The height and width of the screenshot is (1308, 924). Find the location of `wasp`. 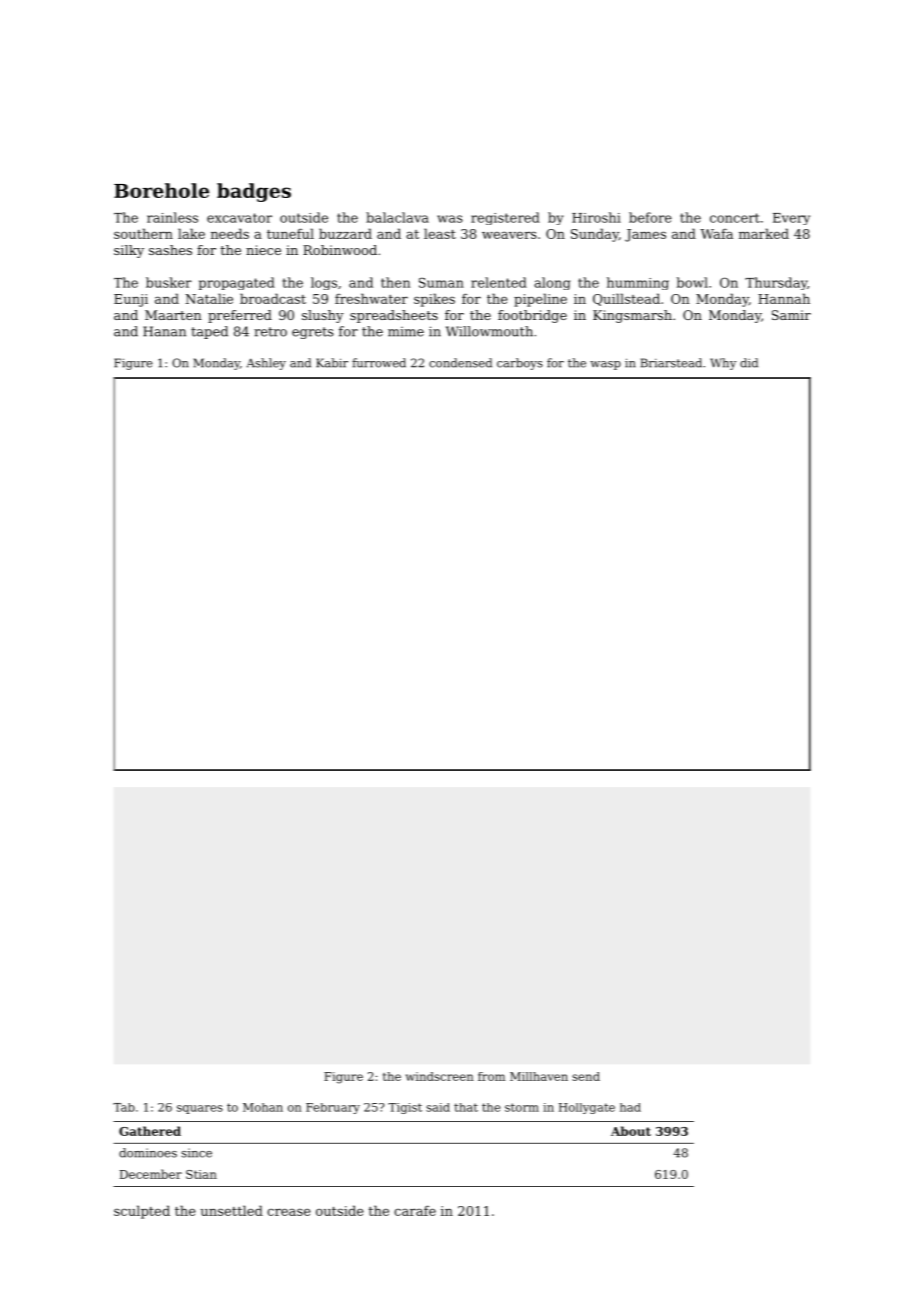

wasp is located at coordinates (605, 365).
